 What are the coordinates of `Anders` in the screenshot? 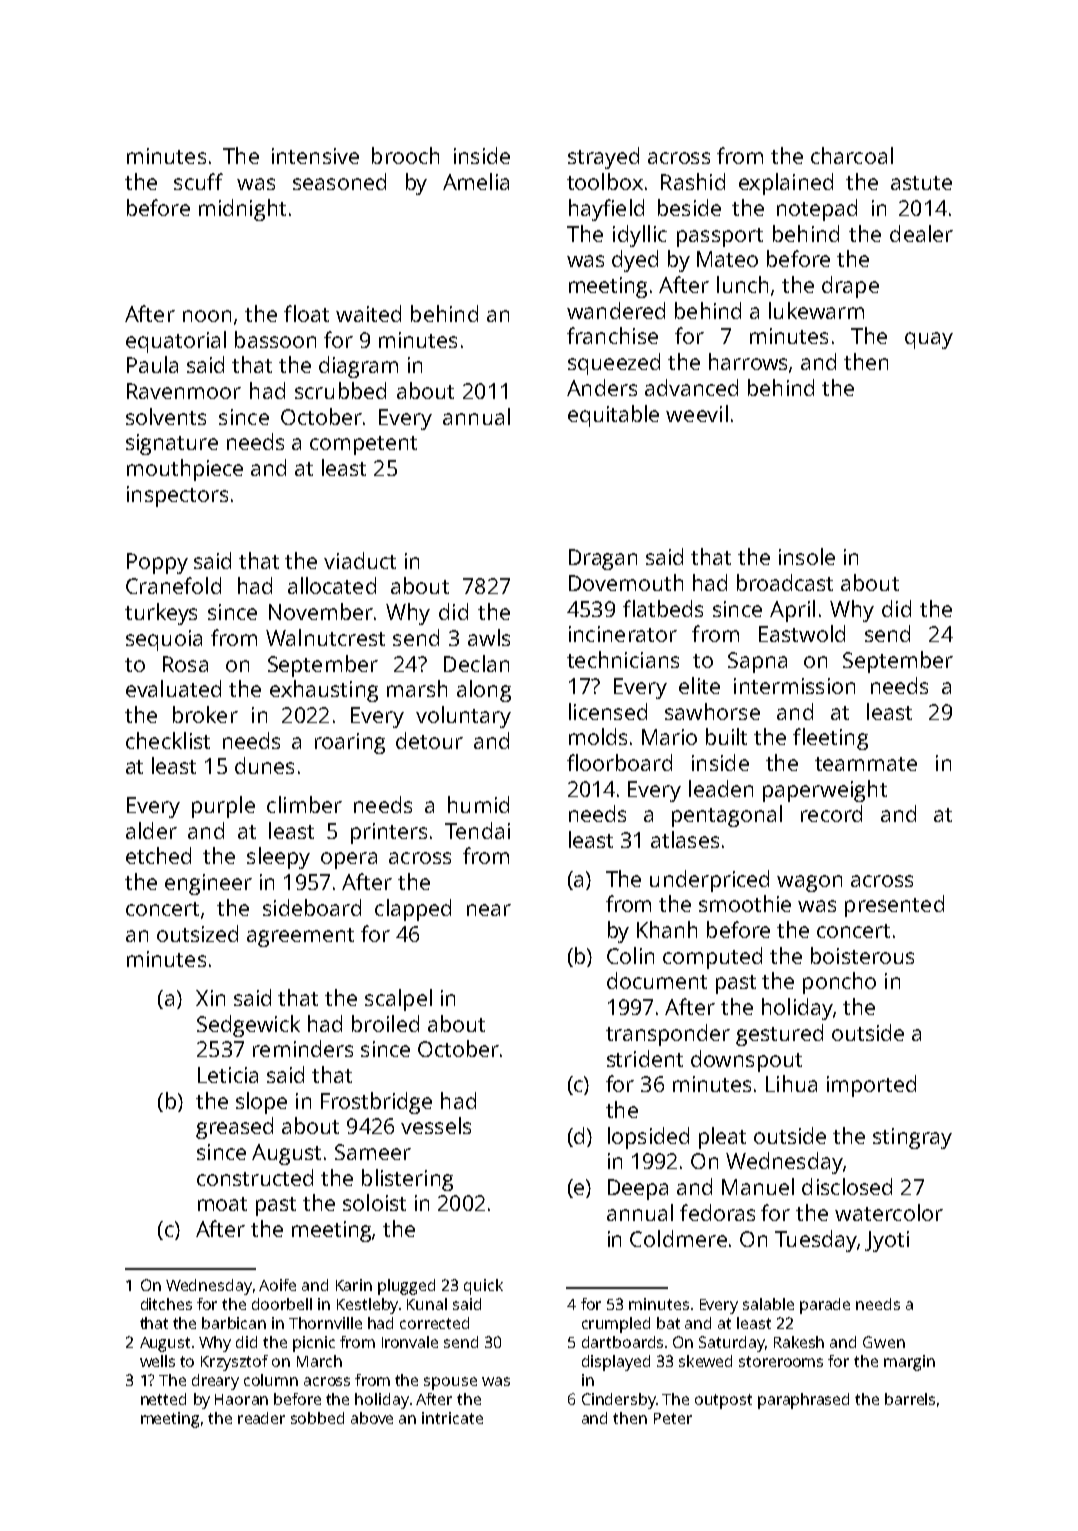 It's located at (602, 387).
